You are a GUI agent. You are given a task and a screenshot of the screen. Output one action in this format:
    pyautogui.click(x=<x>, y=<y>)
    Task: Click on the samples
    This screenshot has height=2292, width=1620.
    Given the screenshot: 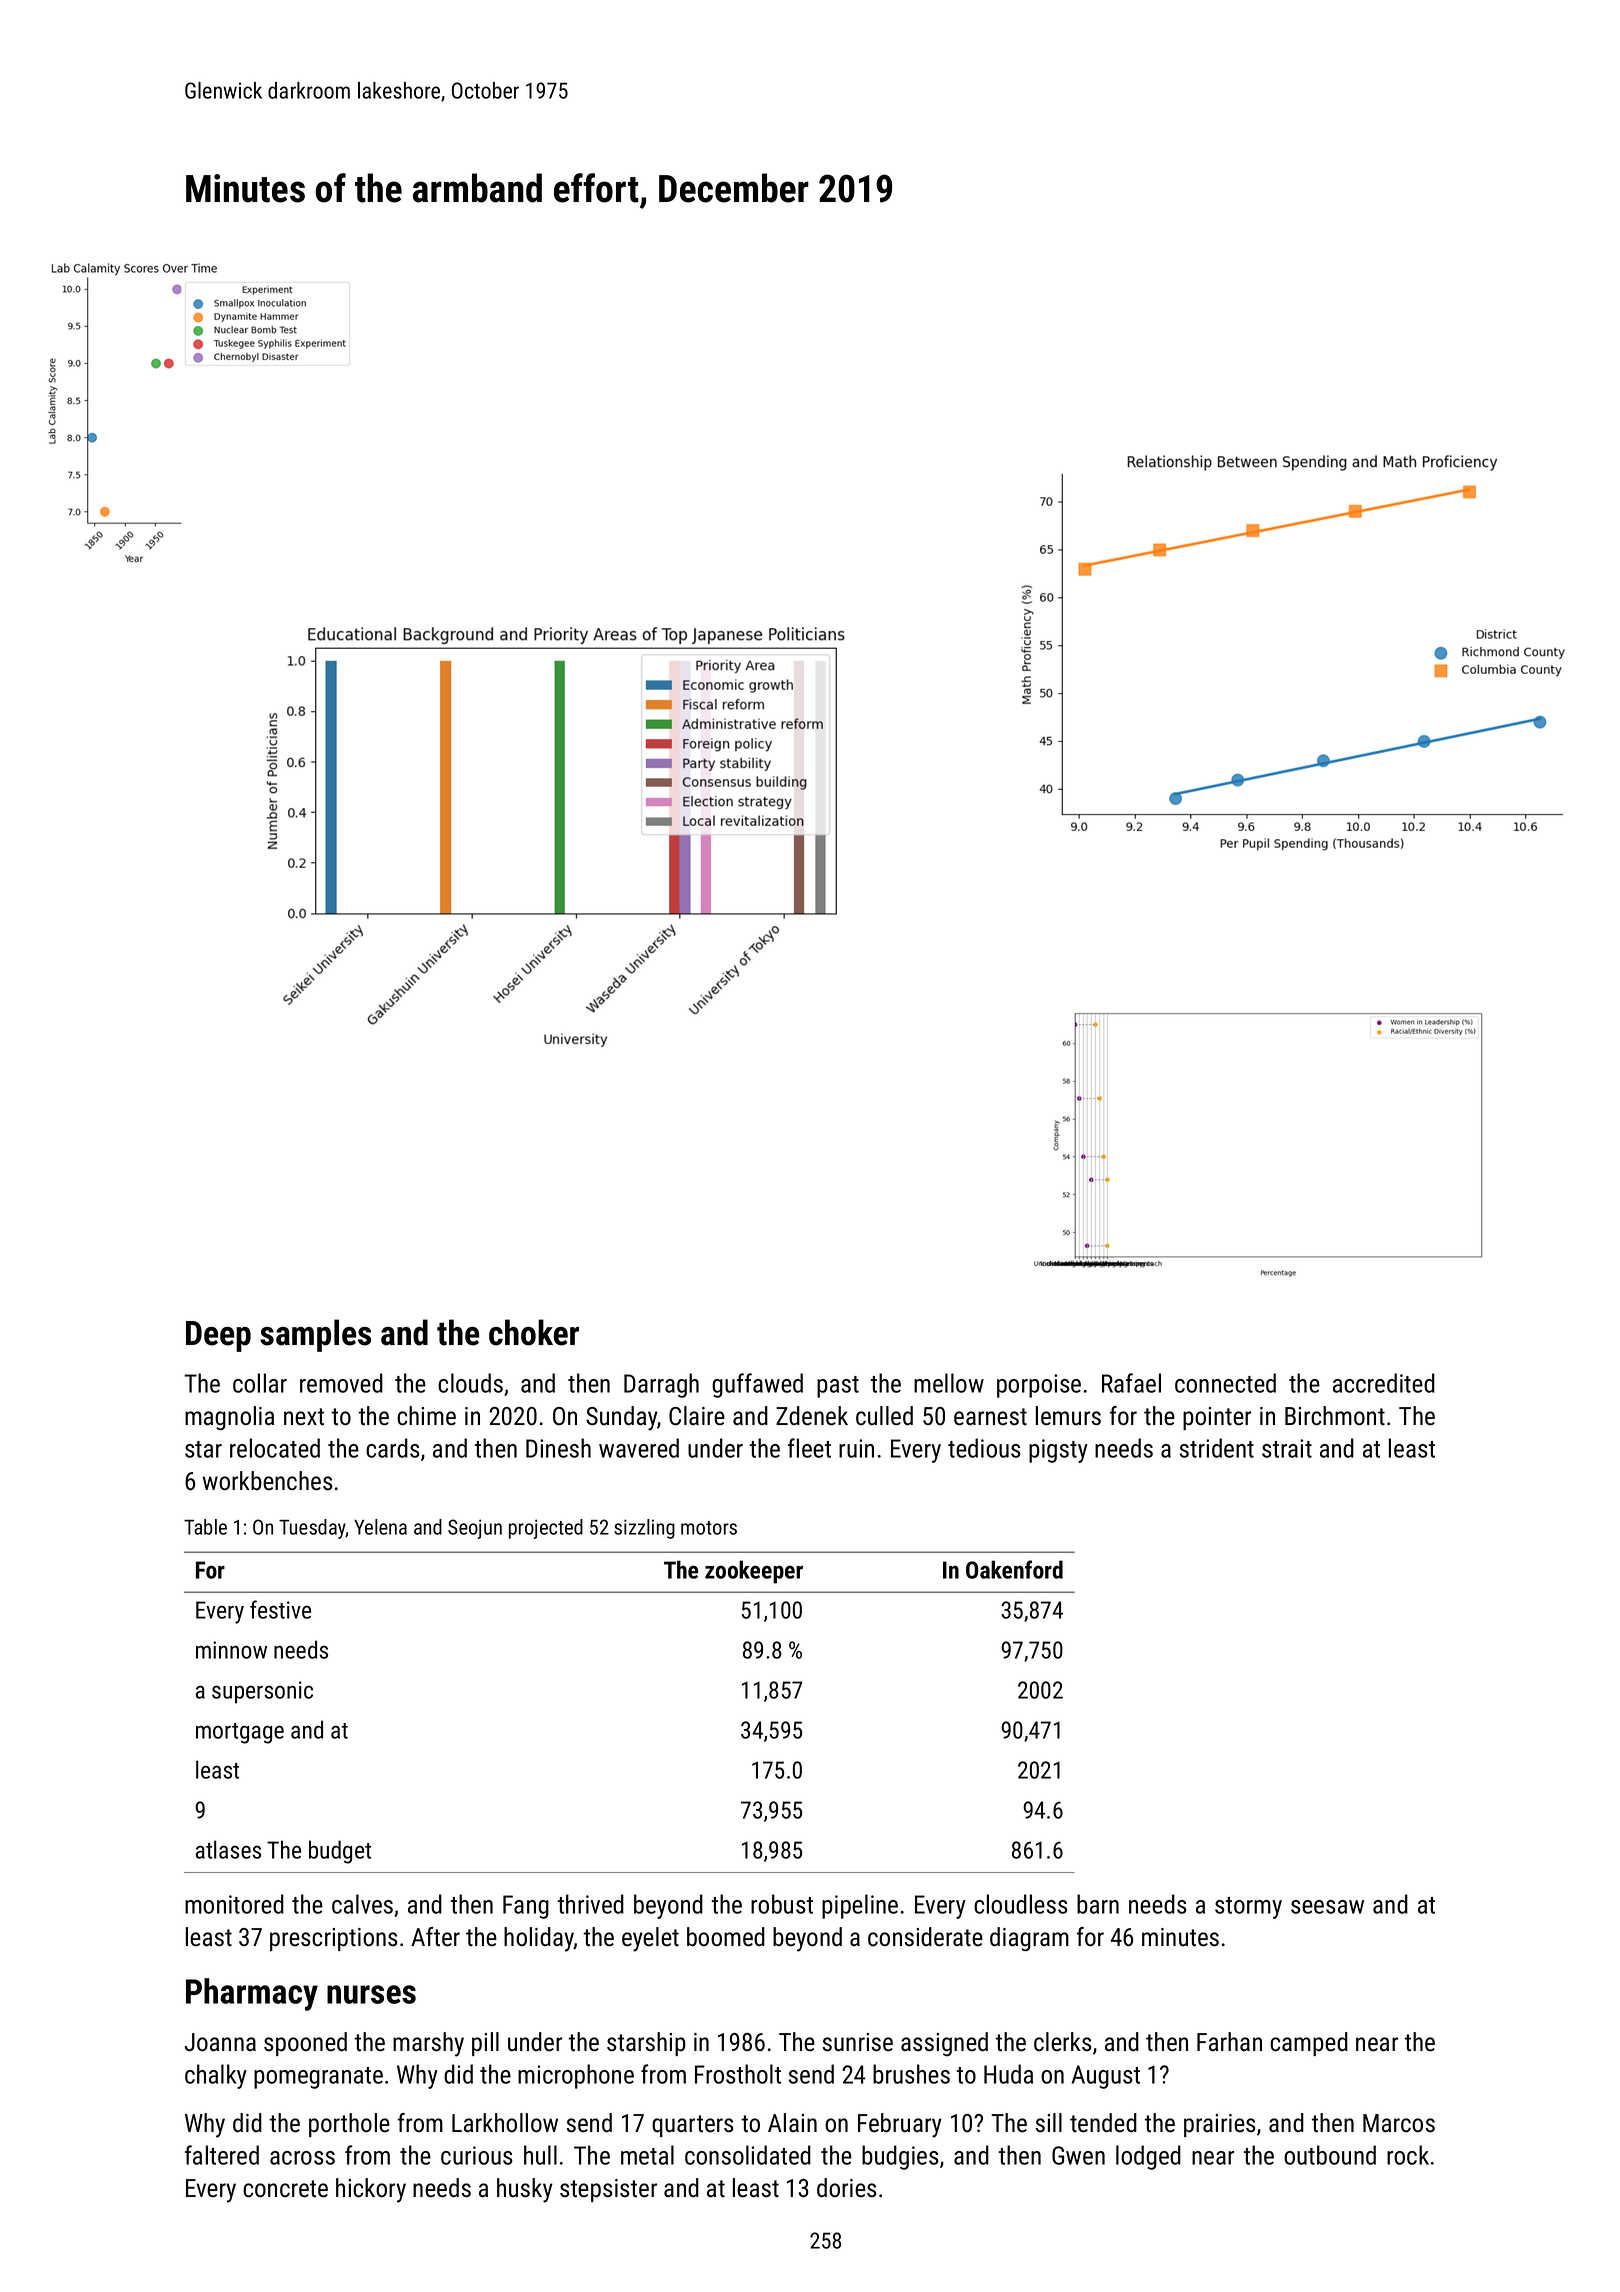 What is the action you would take?
    pyautogui.click(x=315, y=1335)
